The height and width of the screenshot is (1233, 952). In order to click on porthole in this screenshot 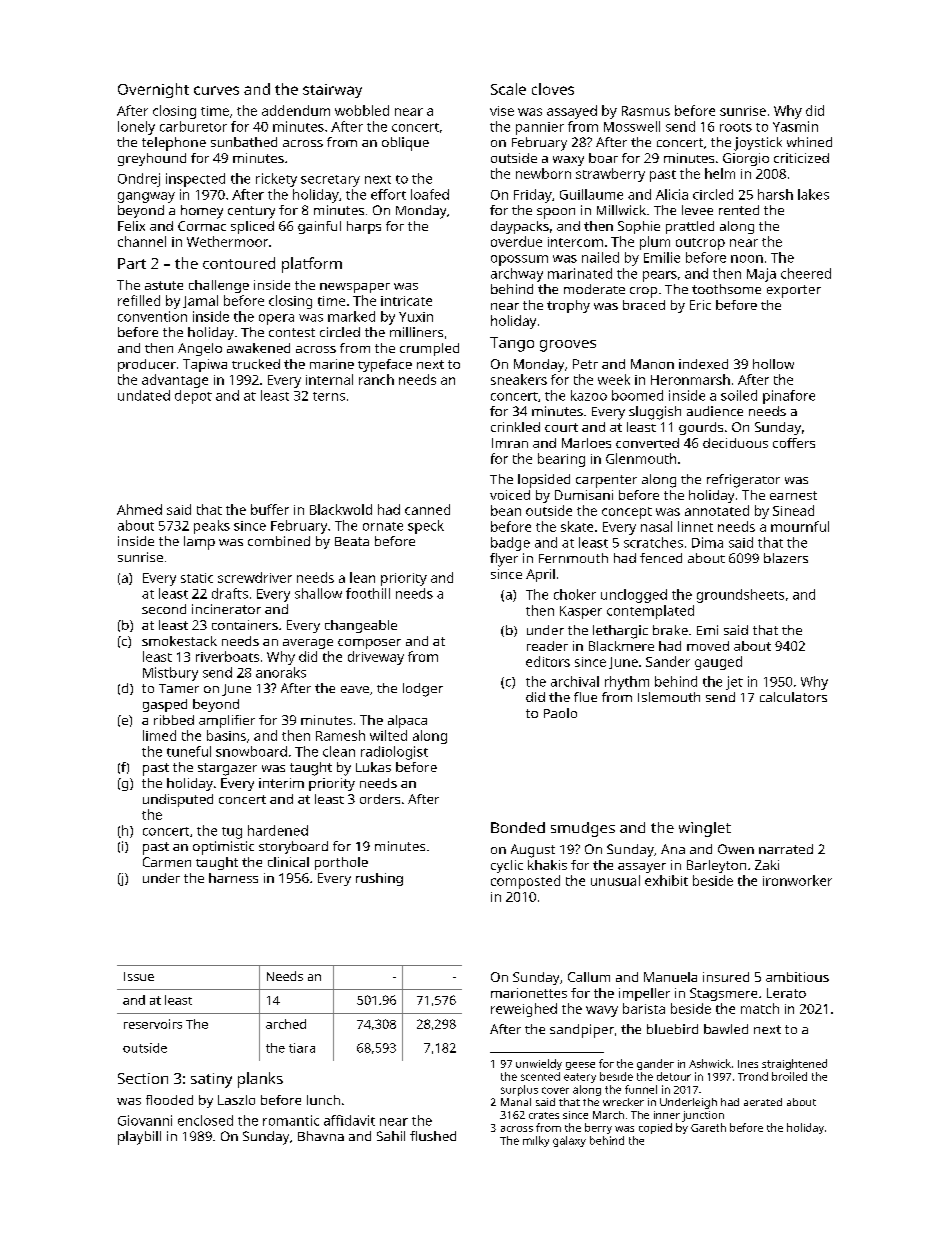, I will do `click(341, 863)`.
